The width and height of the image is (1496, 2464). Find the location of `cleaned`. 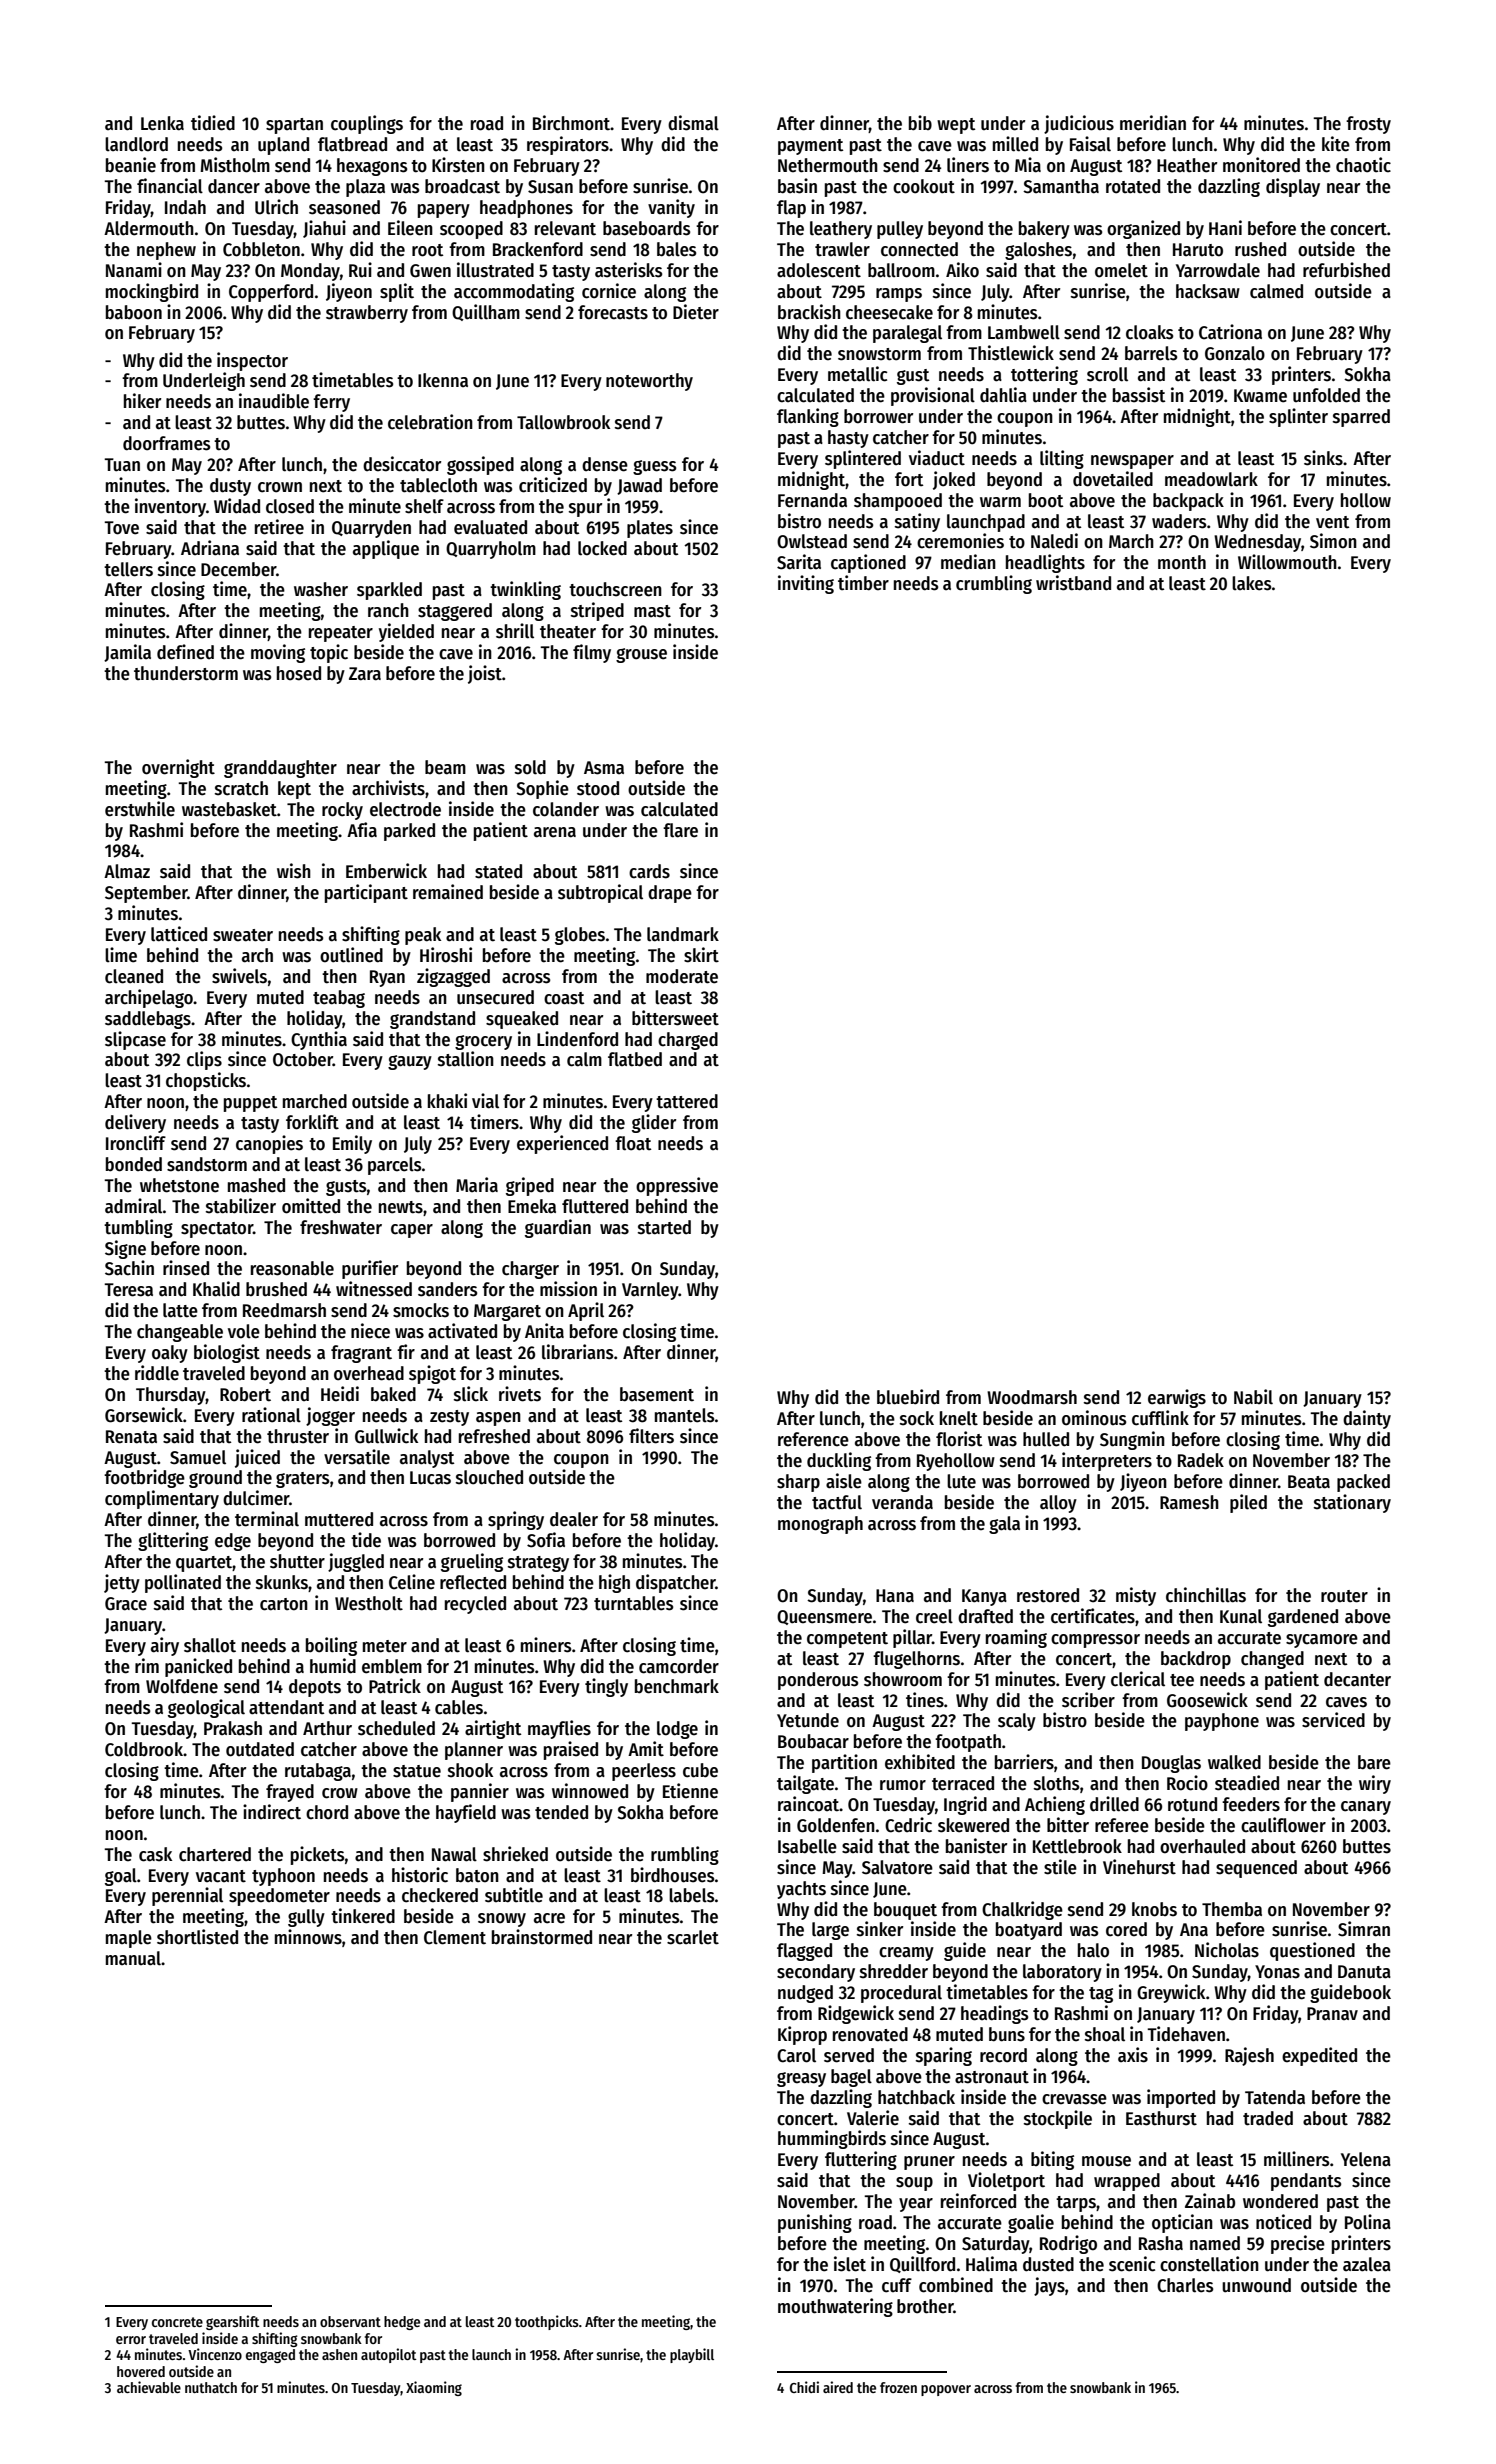

cleaned is located at coordinates (134, 976).
